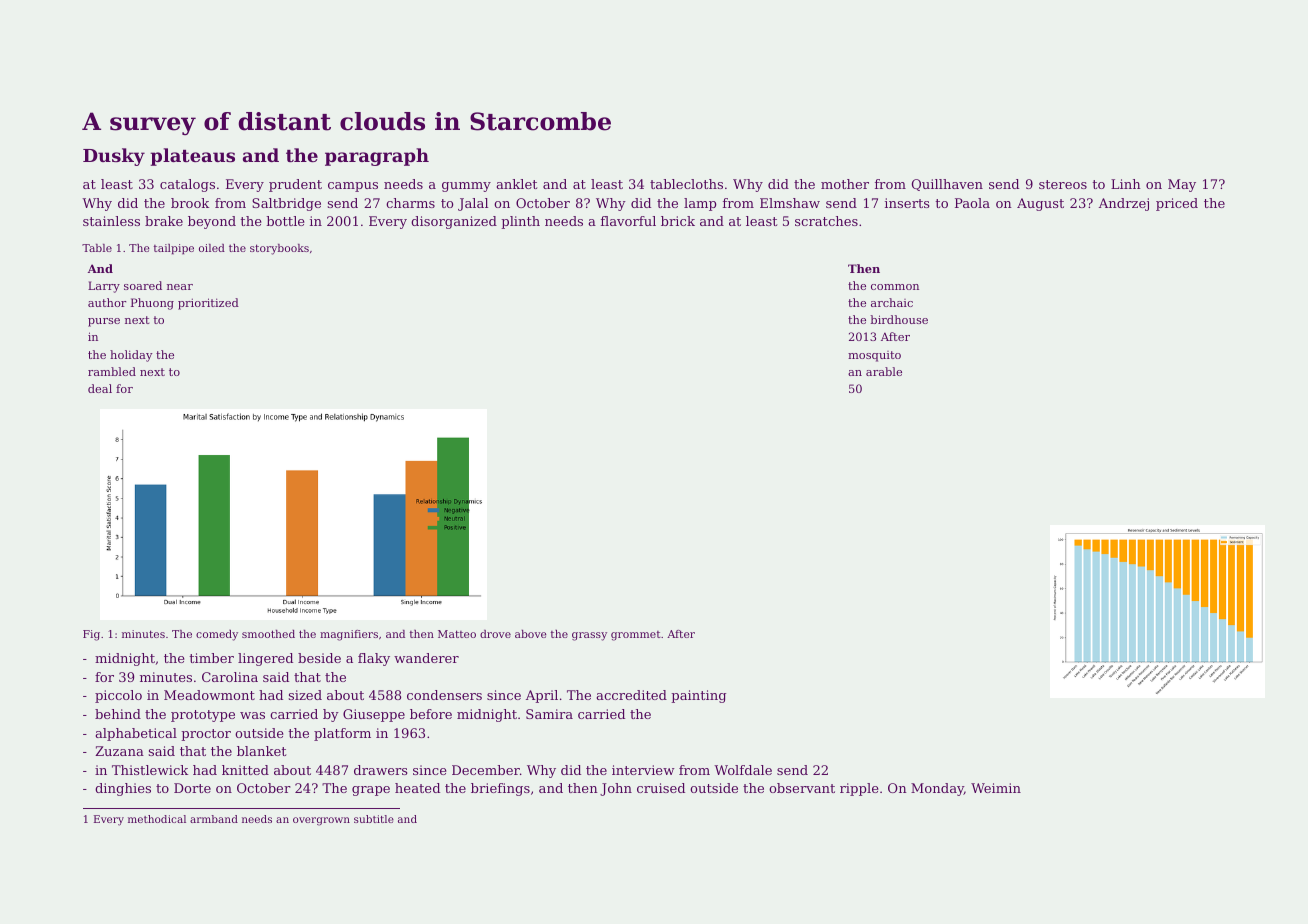 This image has width=1308, height=924. Describe the element at coordinates (636, 636) in the image. I see `grommet` at that location.
